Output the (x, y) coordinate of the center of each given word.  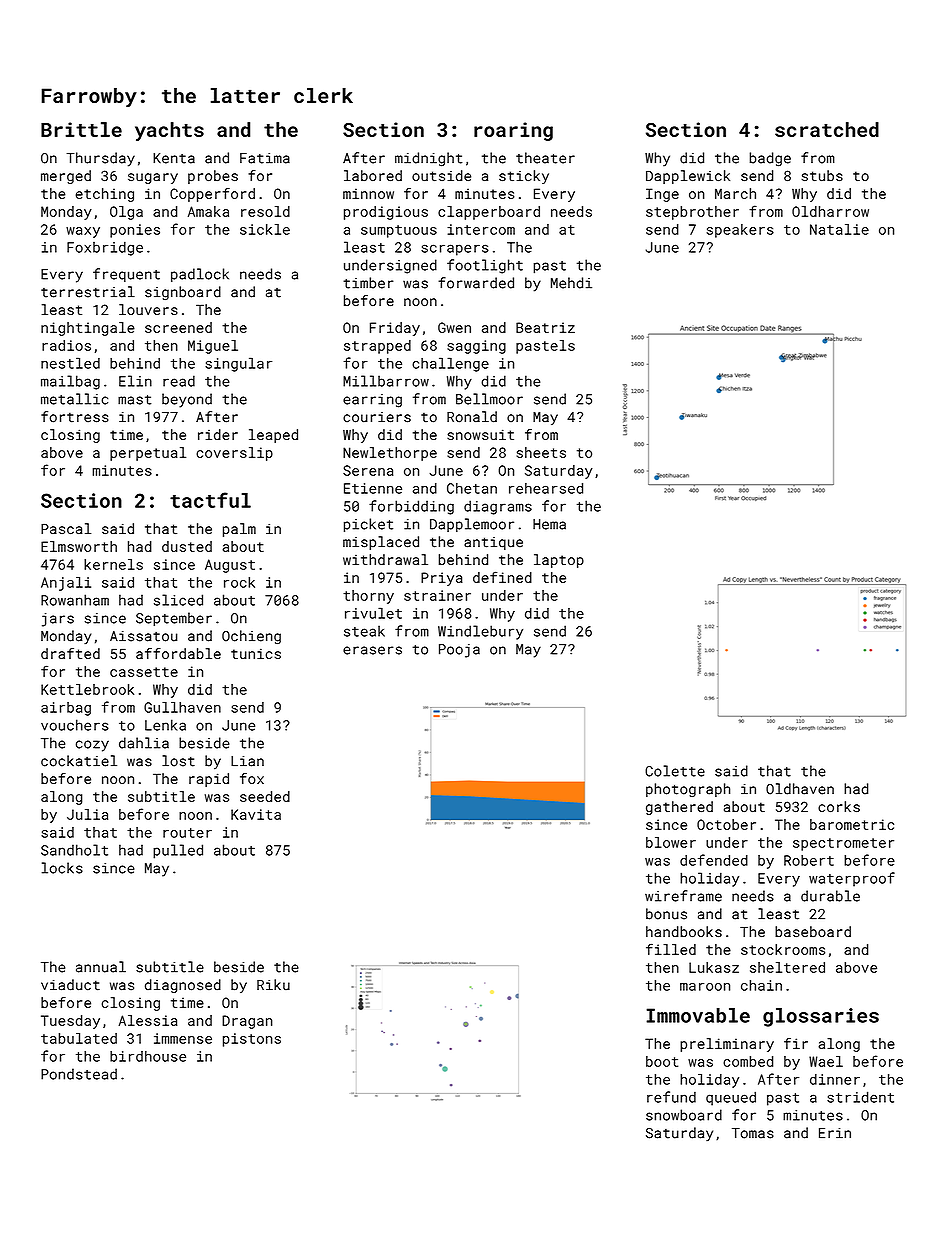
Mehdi (571, 283)
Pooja (459, 651)
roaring (513, 131)
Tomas (753, 1133)
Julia (87, 814)
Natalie (839, 229)
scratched (827, 129)
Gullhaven (182, 707)
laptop (559, 561)
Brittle (81, 129)
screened (178, 327)
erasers (372, 650)
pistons (252, 1040)
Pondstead (79, 1074)
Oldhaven (800, 789)
